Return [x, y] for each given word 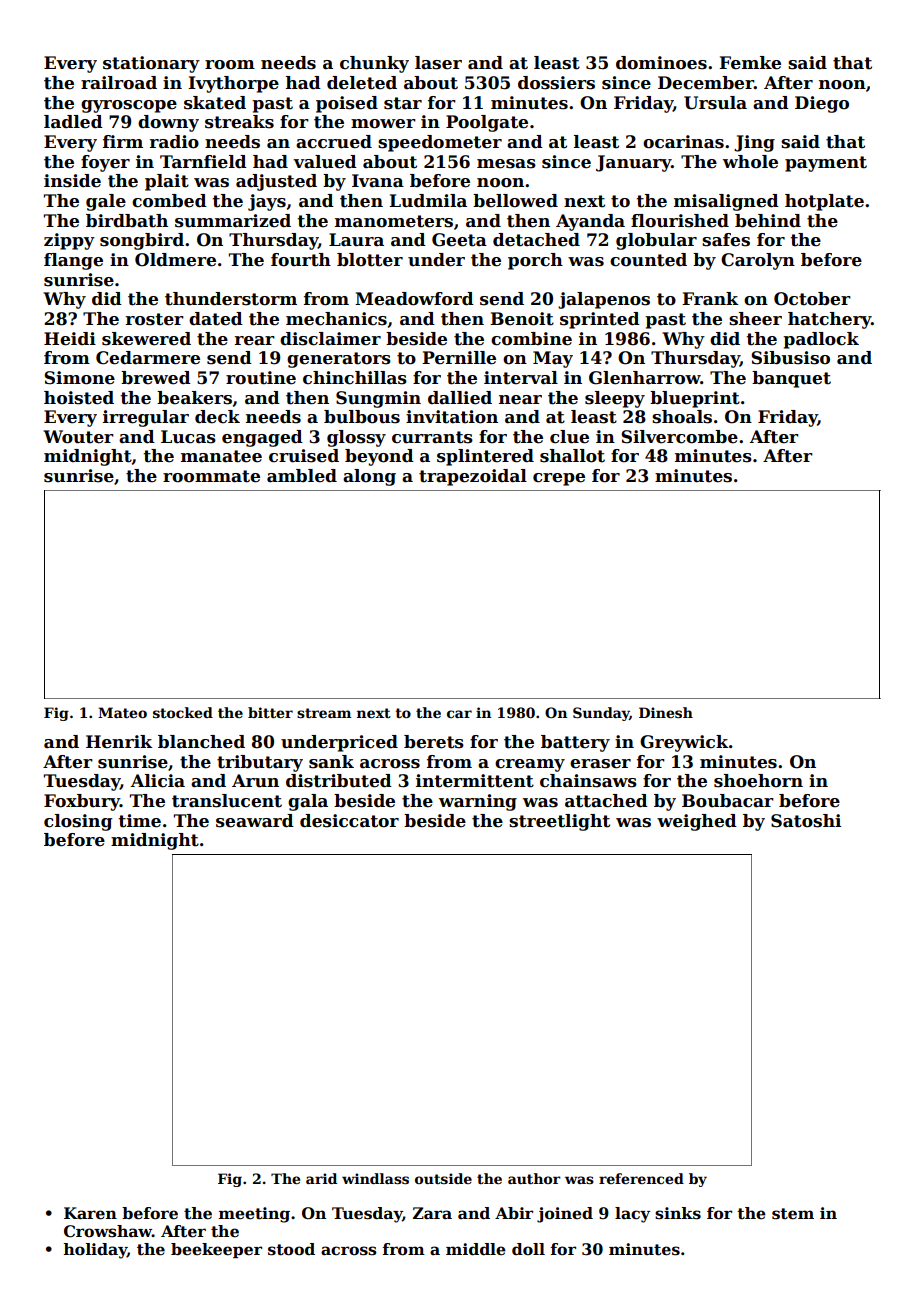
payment [826, 164]
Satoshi [806, 821]
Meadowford [414, 299]
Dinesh [666, 712]
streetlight [559, 822]
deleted [362, 83]
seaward [255, 821]
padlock [821, 340]
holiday [95, 1251]
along [369, 477]
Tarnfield [203, 162]
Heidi [70, 339]
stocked [183, 712]
